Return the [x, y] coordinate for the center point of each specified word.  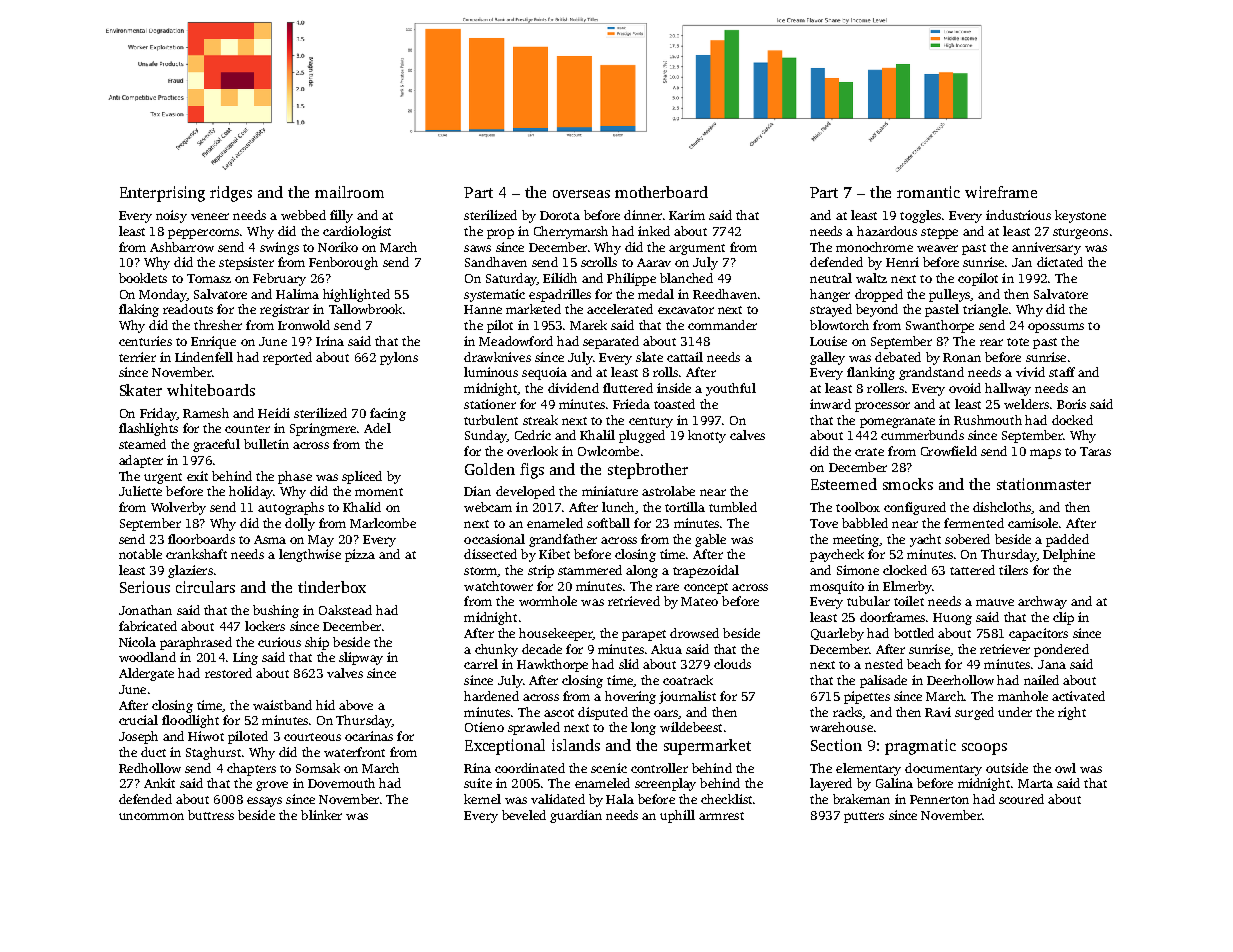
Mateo [699, 601]
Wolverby [178, 508]
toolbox [858, 507]
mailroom [349, 192]
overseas [581, 194]
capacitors [1038, 634]
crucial [138, 720]
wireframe [1001, 192]
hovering [630, 697]
